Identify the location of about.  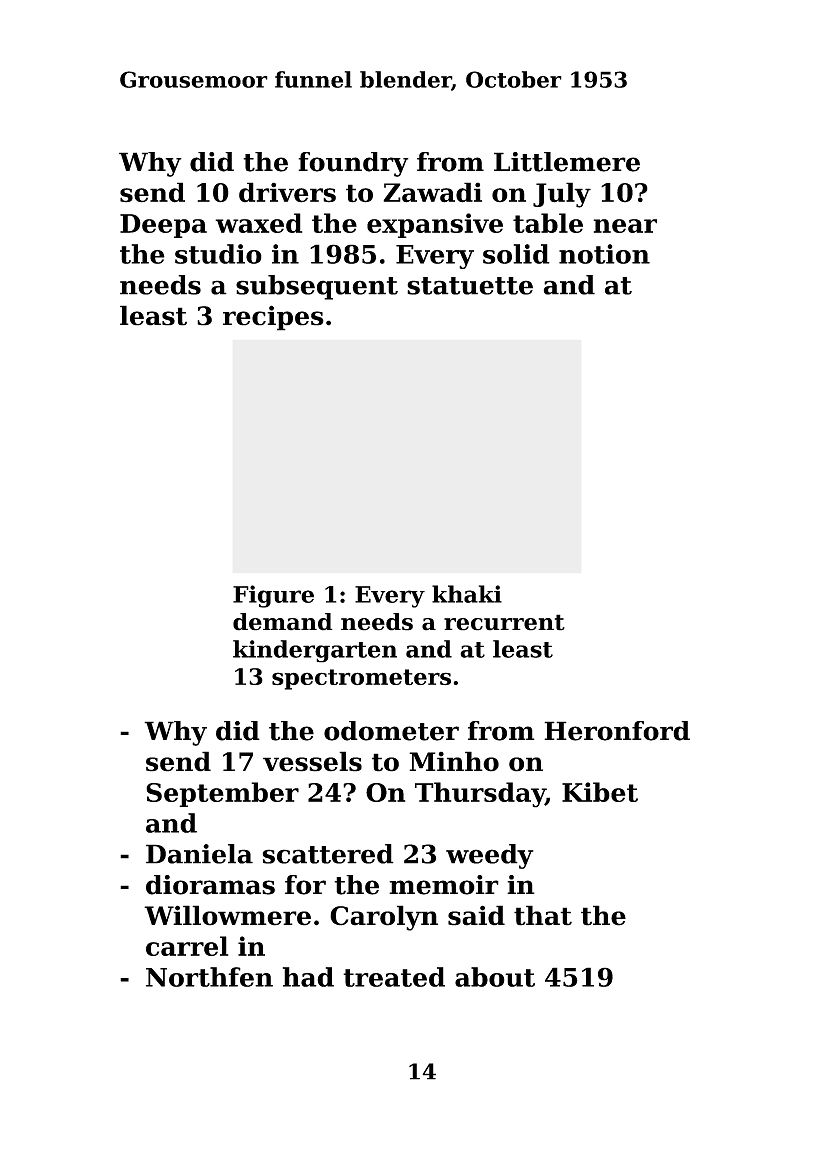
(495, 977).
